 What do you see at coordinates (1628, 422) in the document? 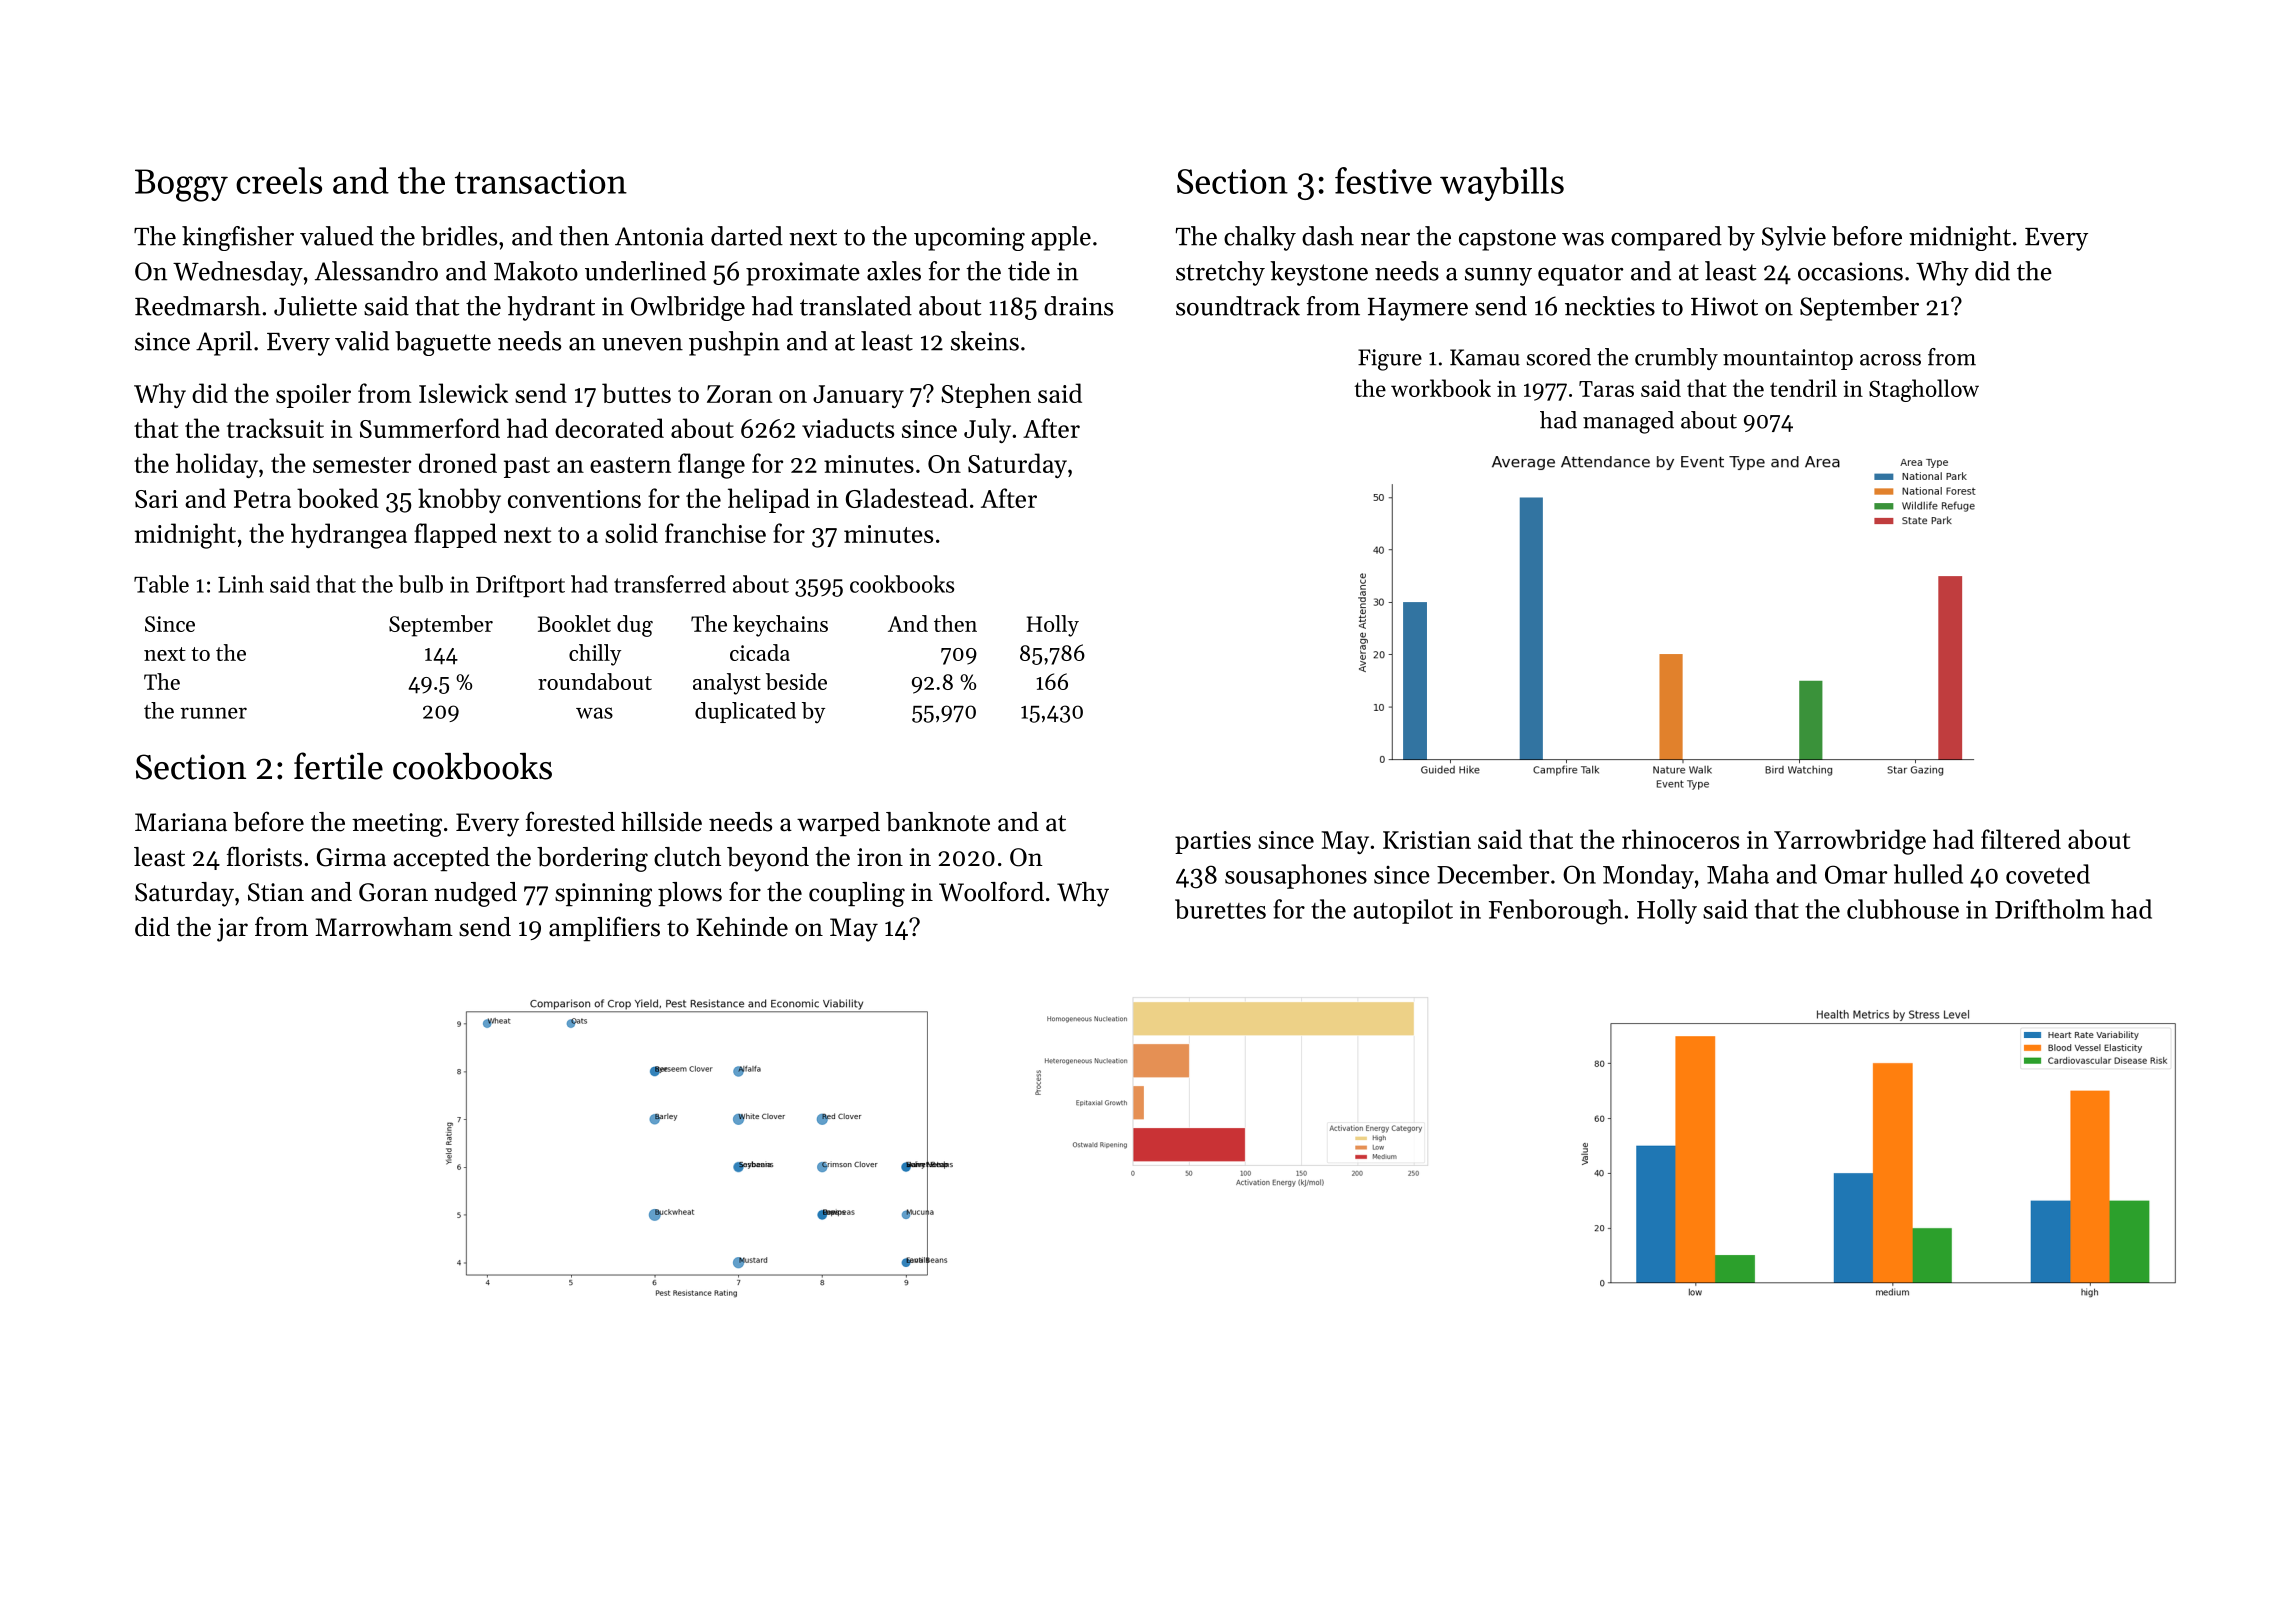
I see `managed` at bounding box center [1628, 422].
